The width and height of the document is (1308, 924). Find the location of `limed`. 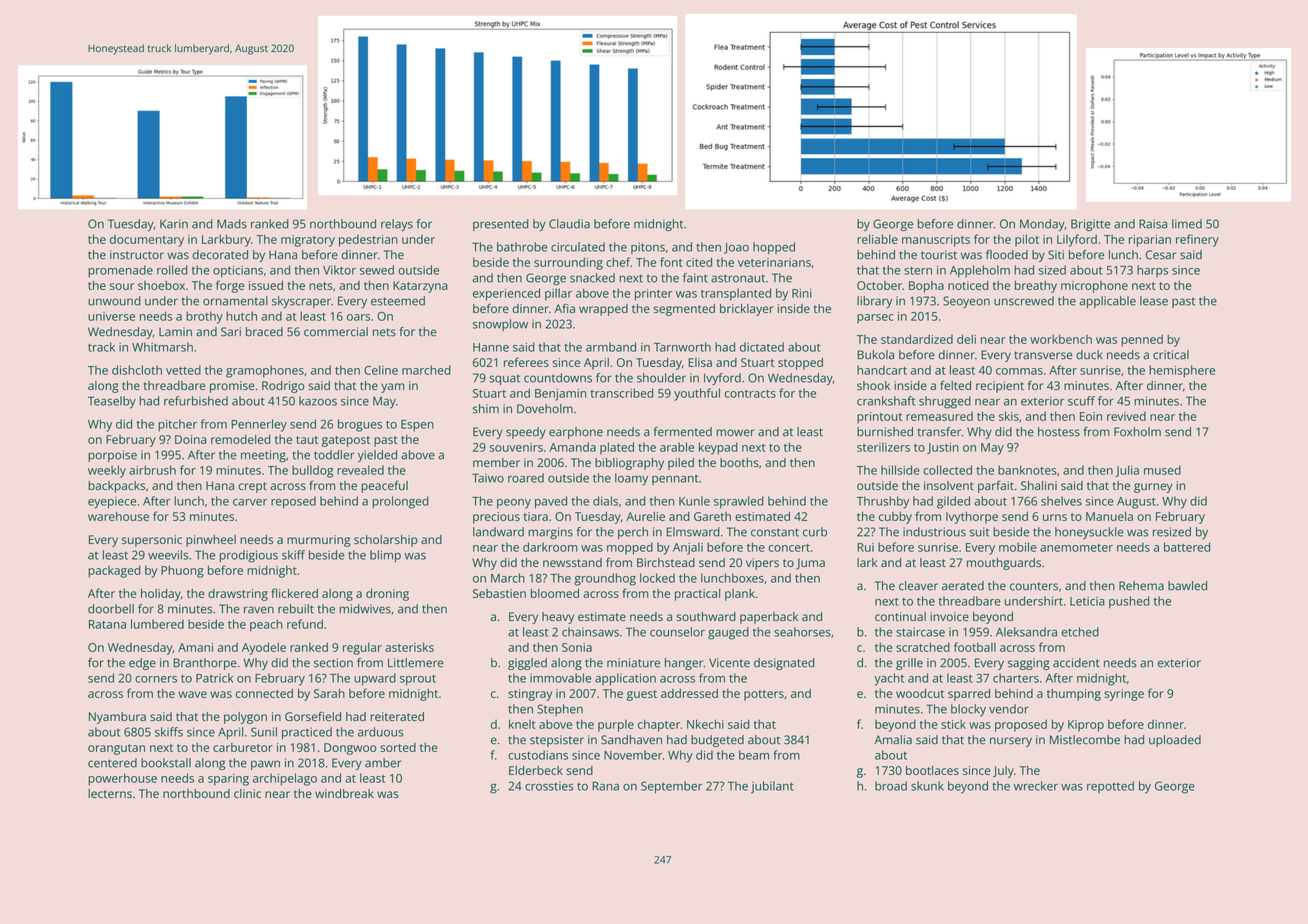

limed is located at coordinates (1187, 224).
